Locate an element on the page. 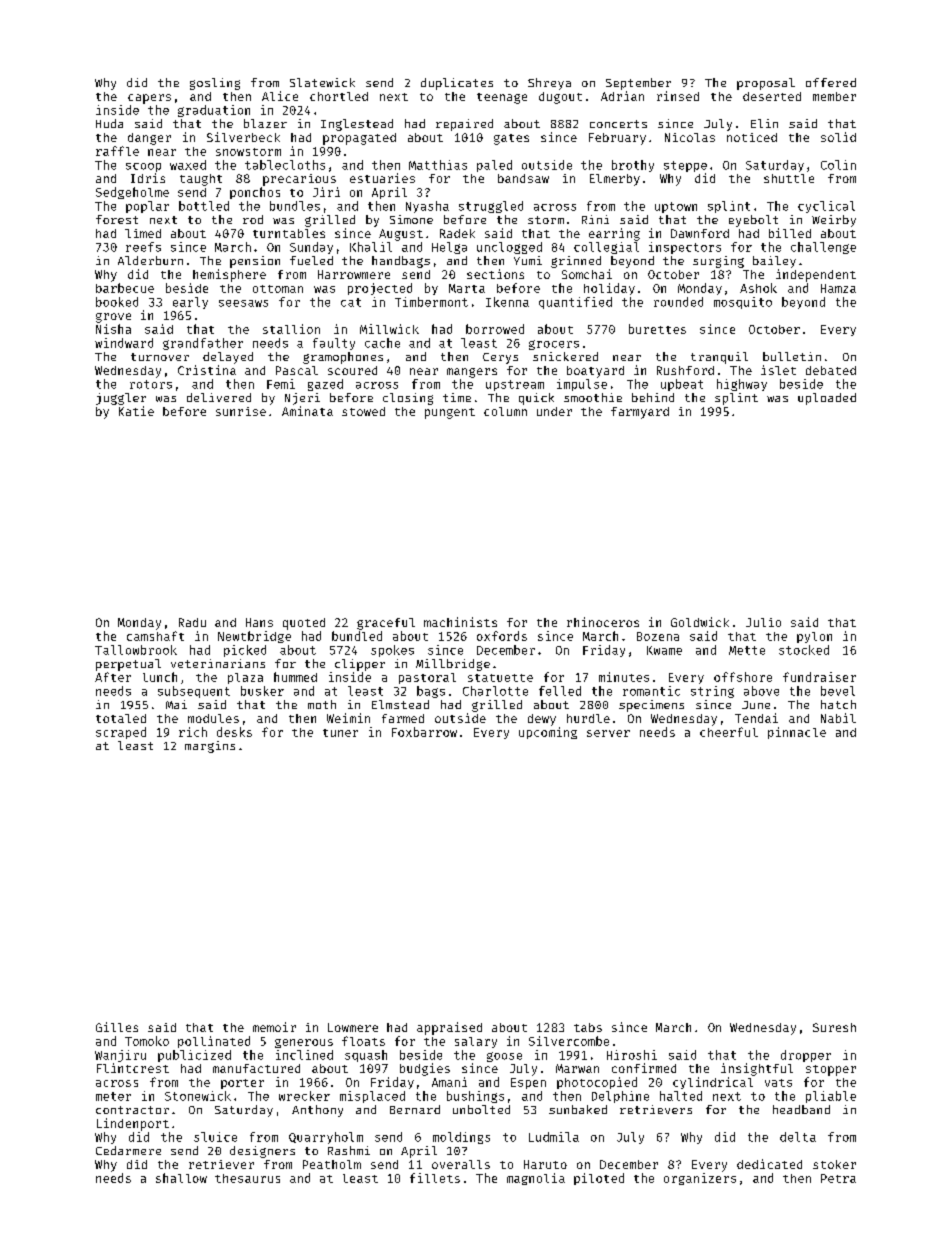 The image size is (952, 1233). pungent is located at coordinates (450, 413).
